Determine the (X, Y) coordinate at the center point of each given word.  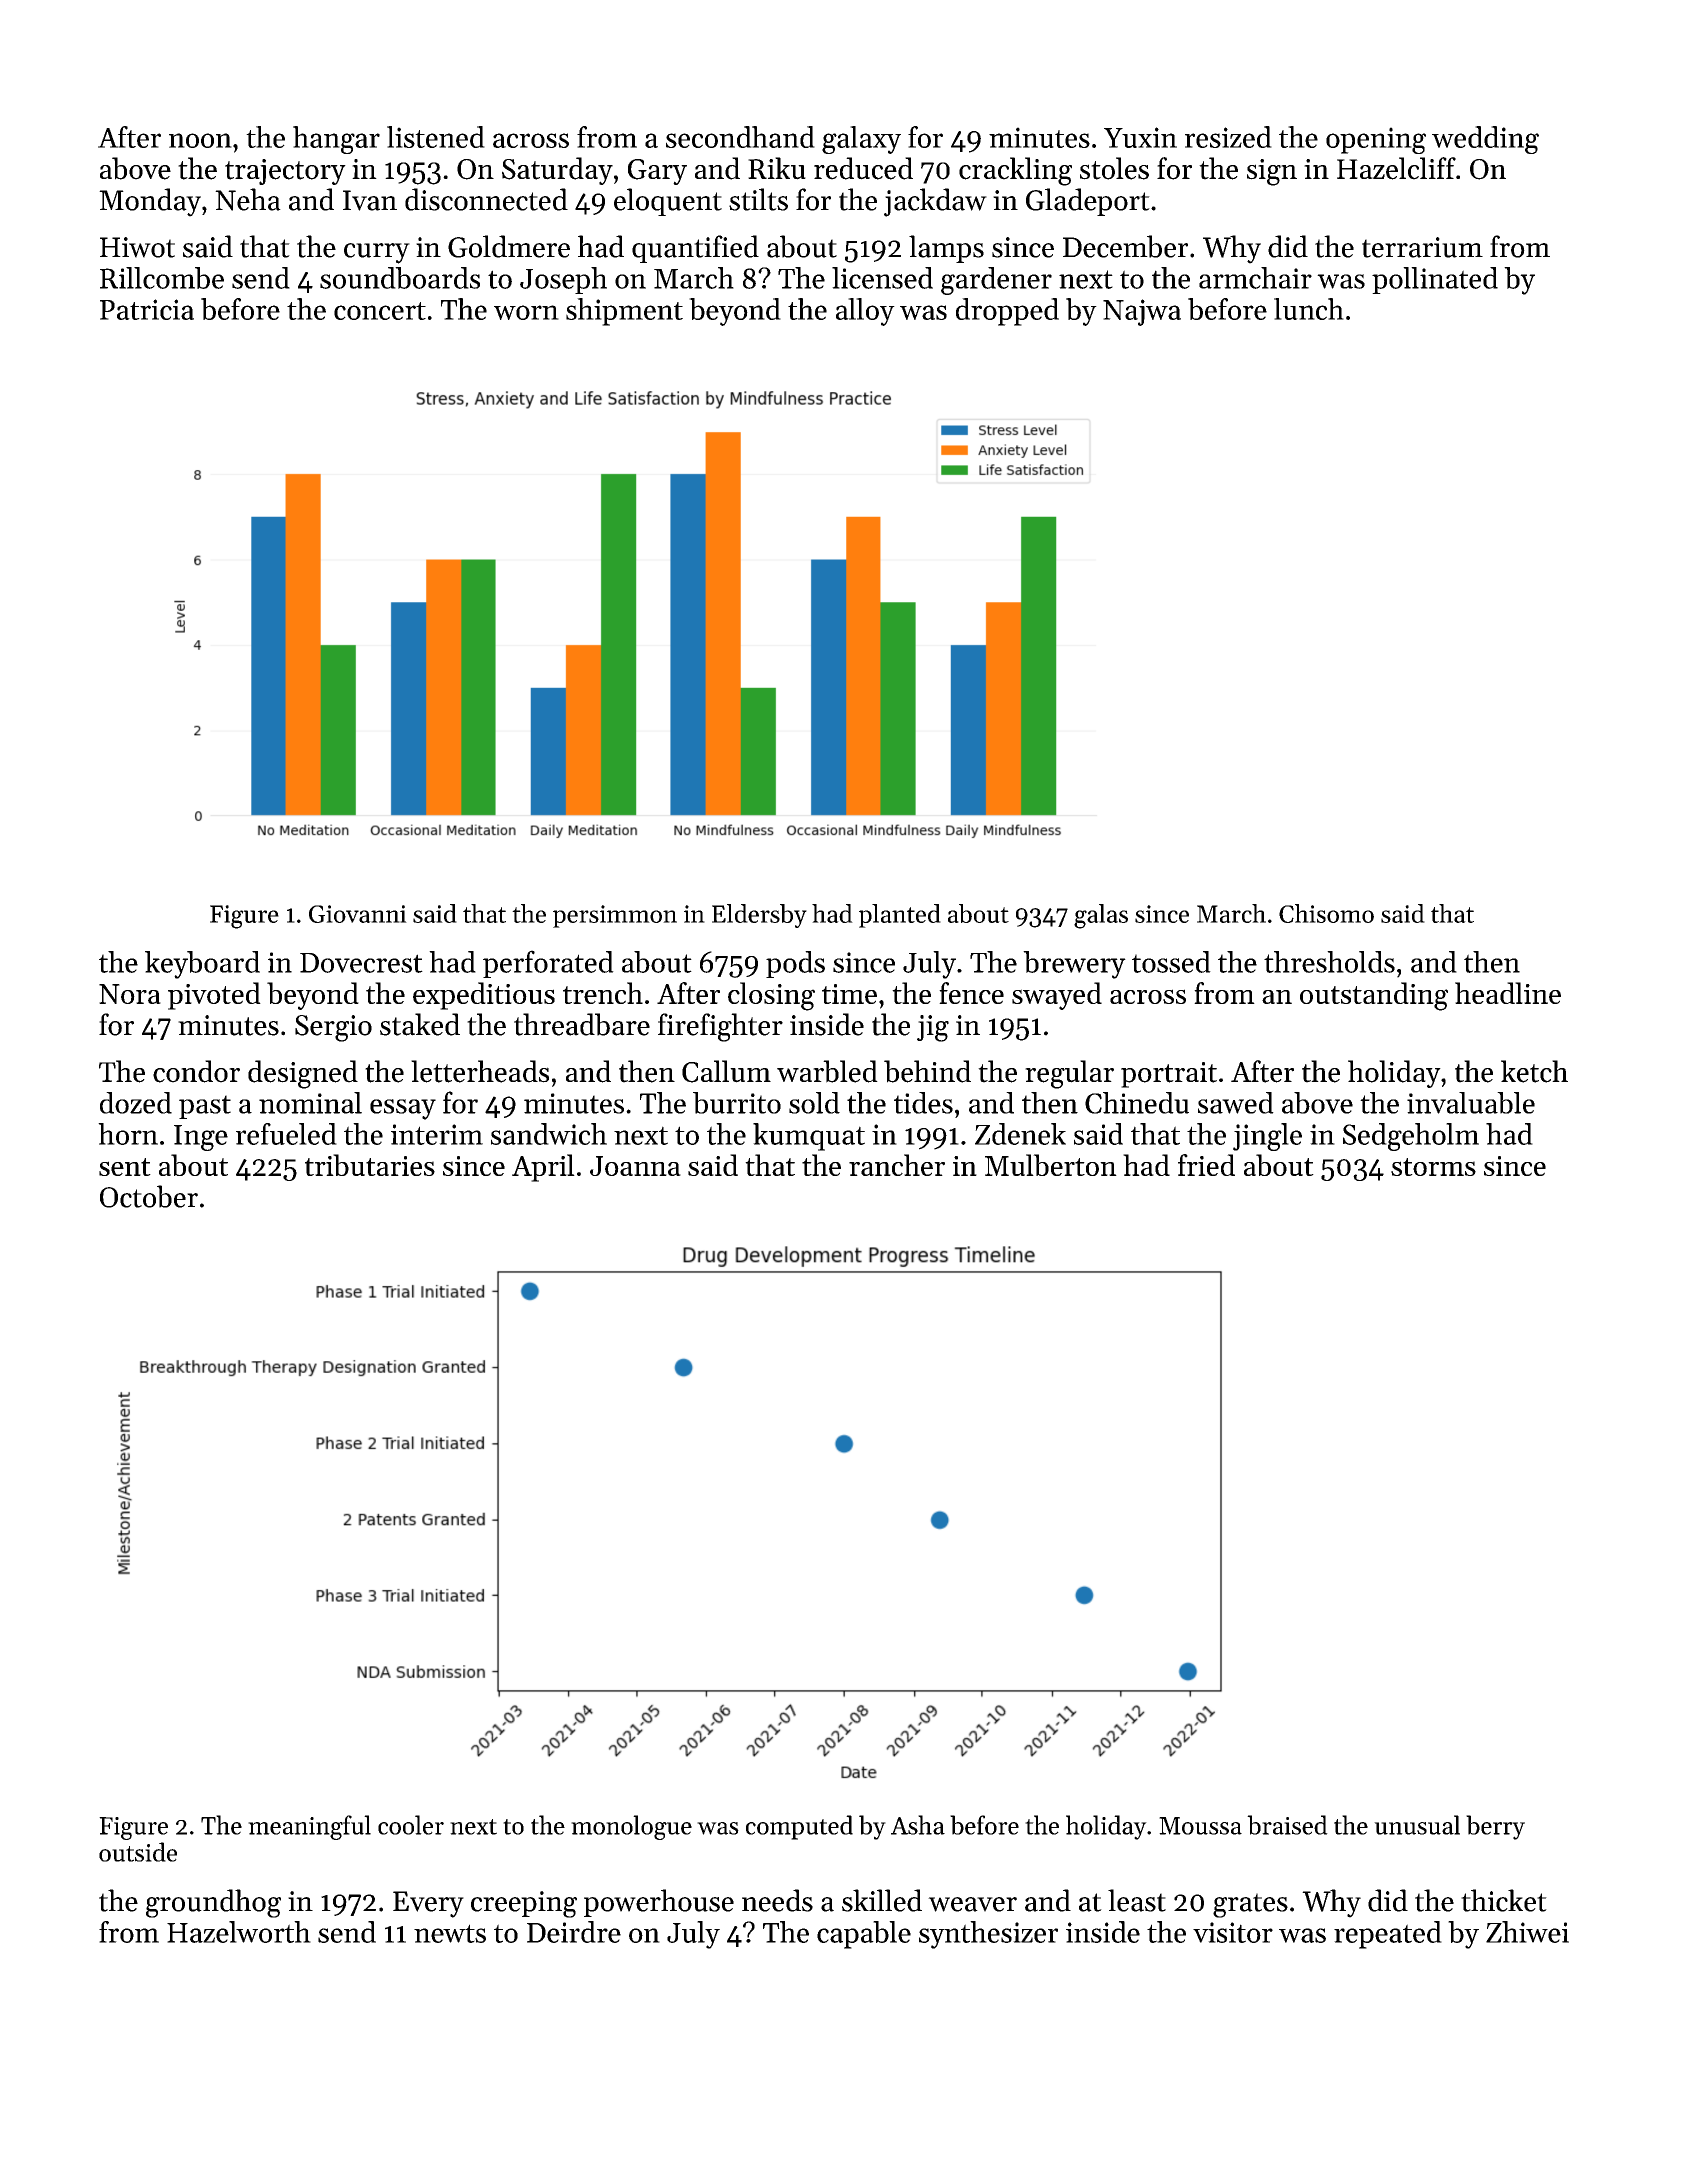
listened (436, 137)
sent (125, 1167)
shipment (624, 312)
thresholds (1329, 962)
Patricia (147, 309)
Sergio (333, 1028)
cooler (411, 1825)
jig (933, 1028)
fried (1206, 1165)
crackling (1015, 171)
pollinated (1435, 280)
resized (1228, 137)
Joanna (635, 1166)
